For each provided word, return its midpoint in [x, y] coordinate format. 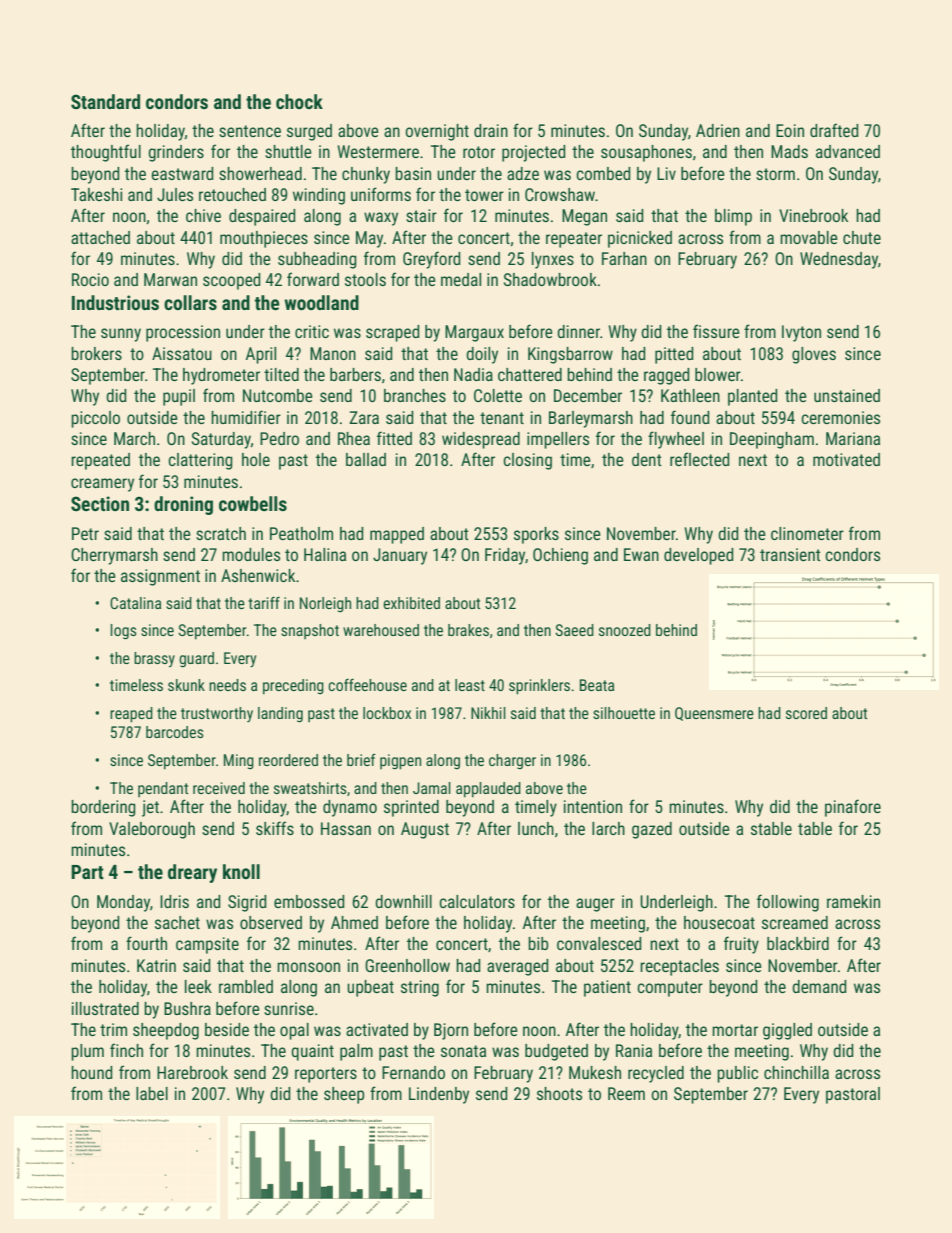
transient [790, 554]
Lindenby [439, 1095]
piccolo [95, 419]
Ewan [641, 554]
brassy [154, 659]
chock [299, 101]
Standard [105, 101]
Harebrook [192, 1072]
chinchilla [796, 1072]
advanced [848, 151]
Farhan [624, 258]
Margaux [474, 333]
